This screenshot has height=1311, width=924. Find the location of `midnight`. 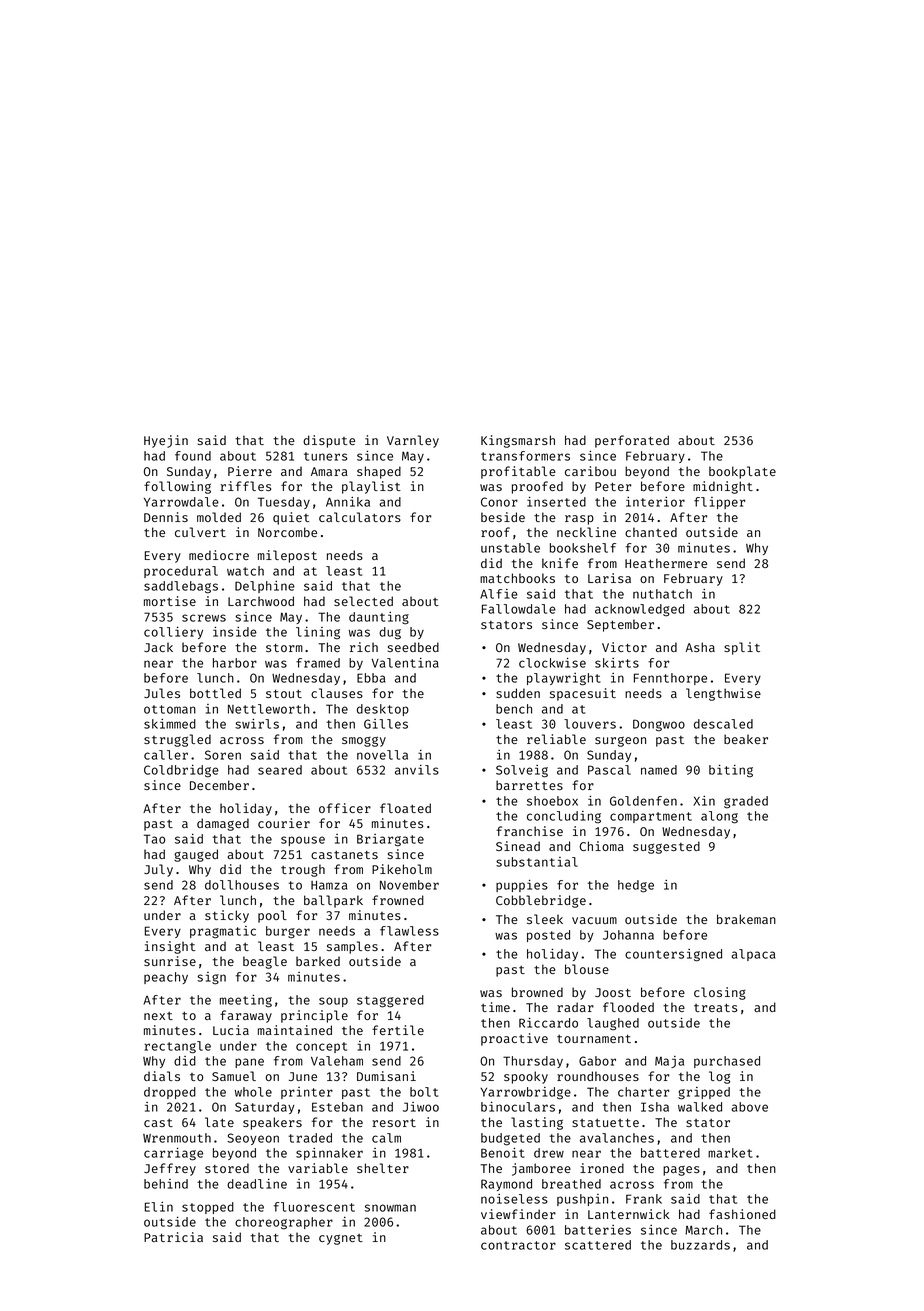

midnight is located at coordinates (723, 487).
